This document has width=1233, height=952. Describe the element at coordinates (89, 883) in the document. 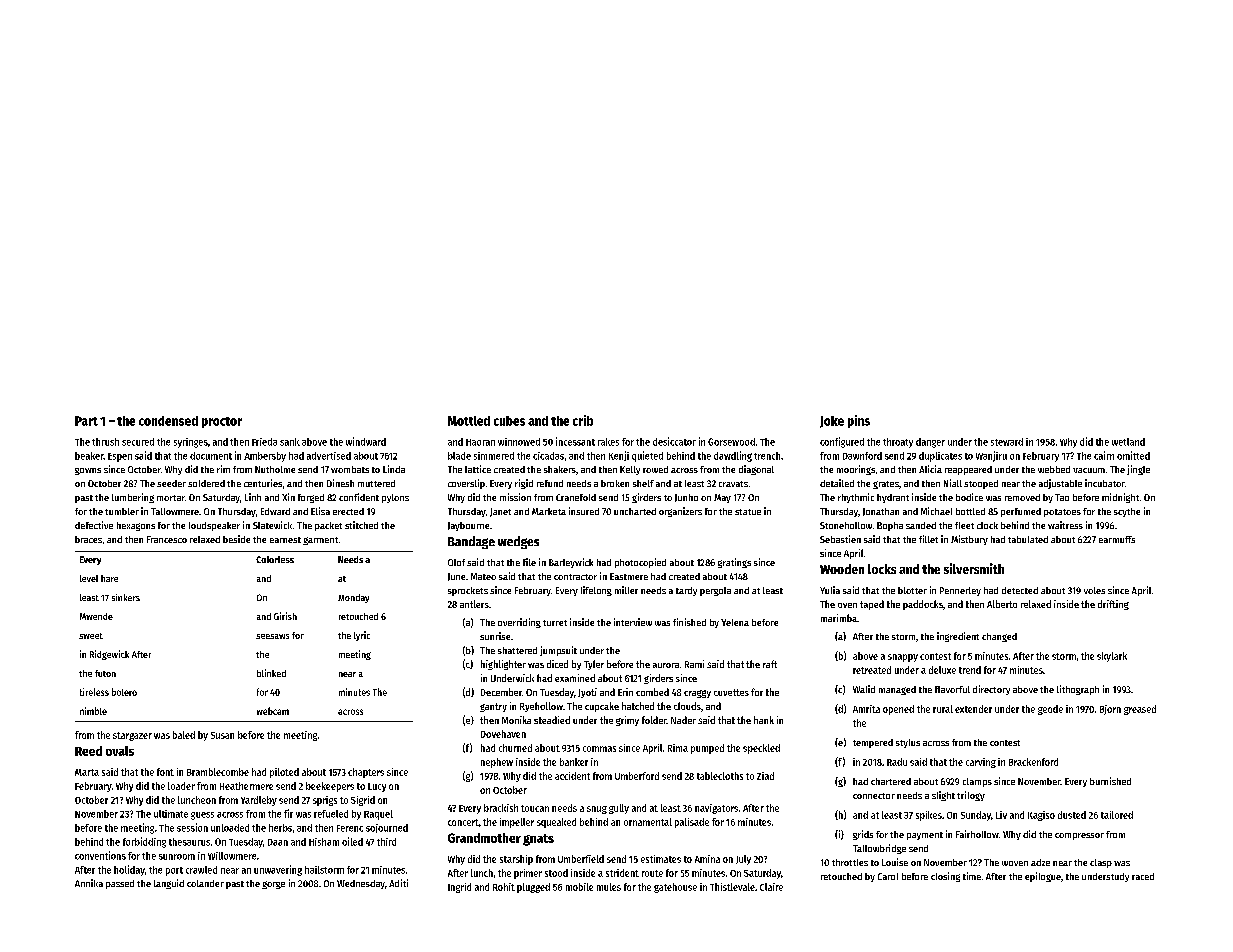

I see `Annika` at that location.
